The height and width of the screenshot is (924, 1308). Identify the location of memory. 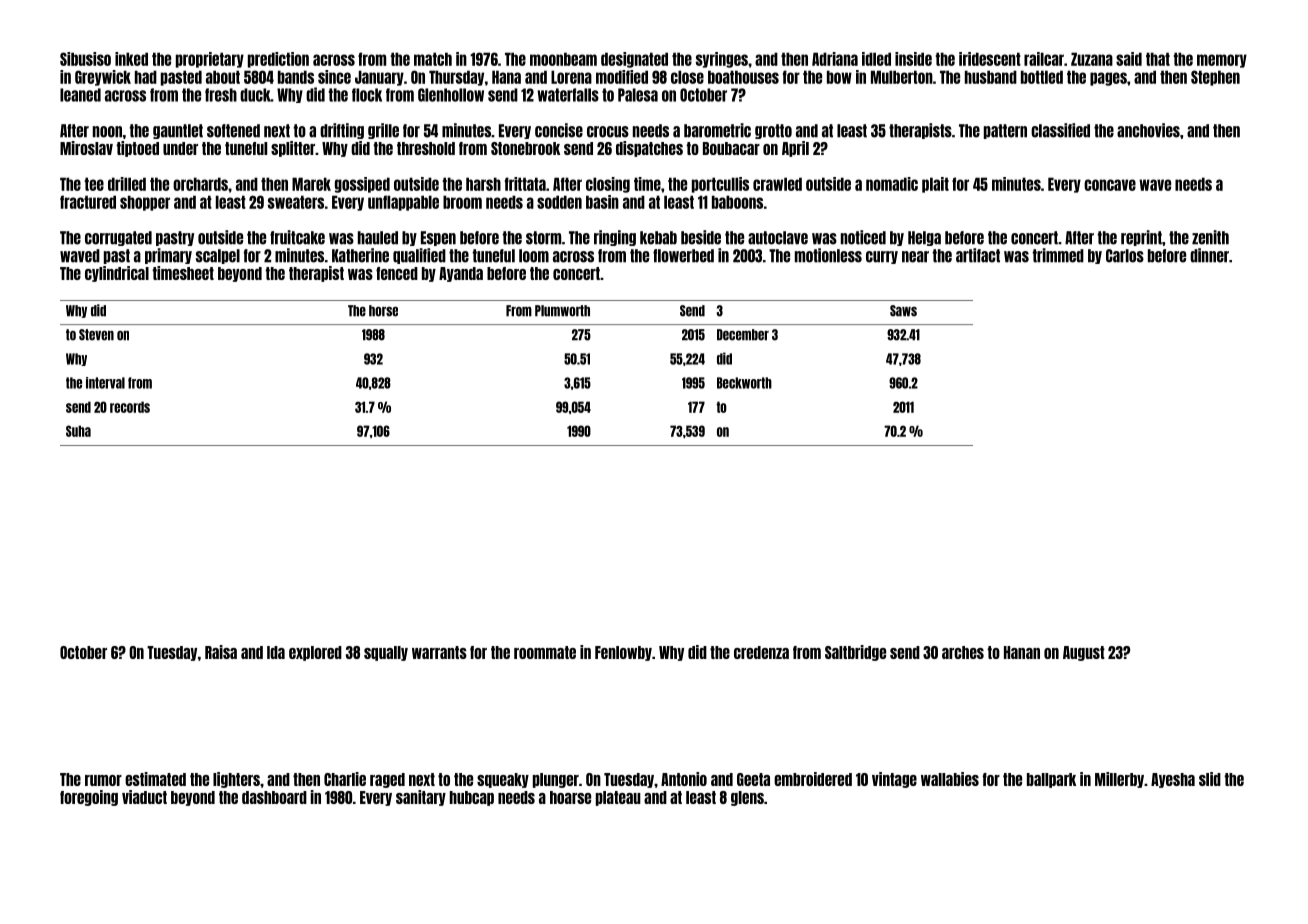
(1222, 61).
